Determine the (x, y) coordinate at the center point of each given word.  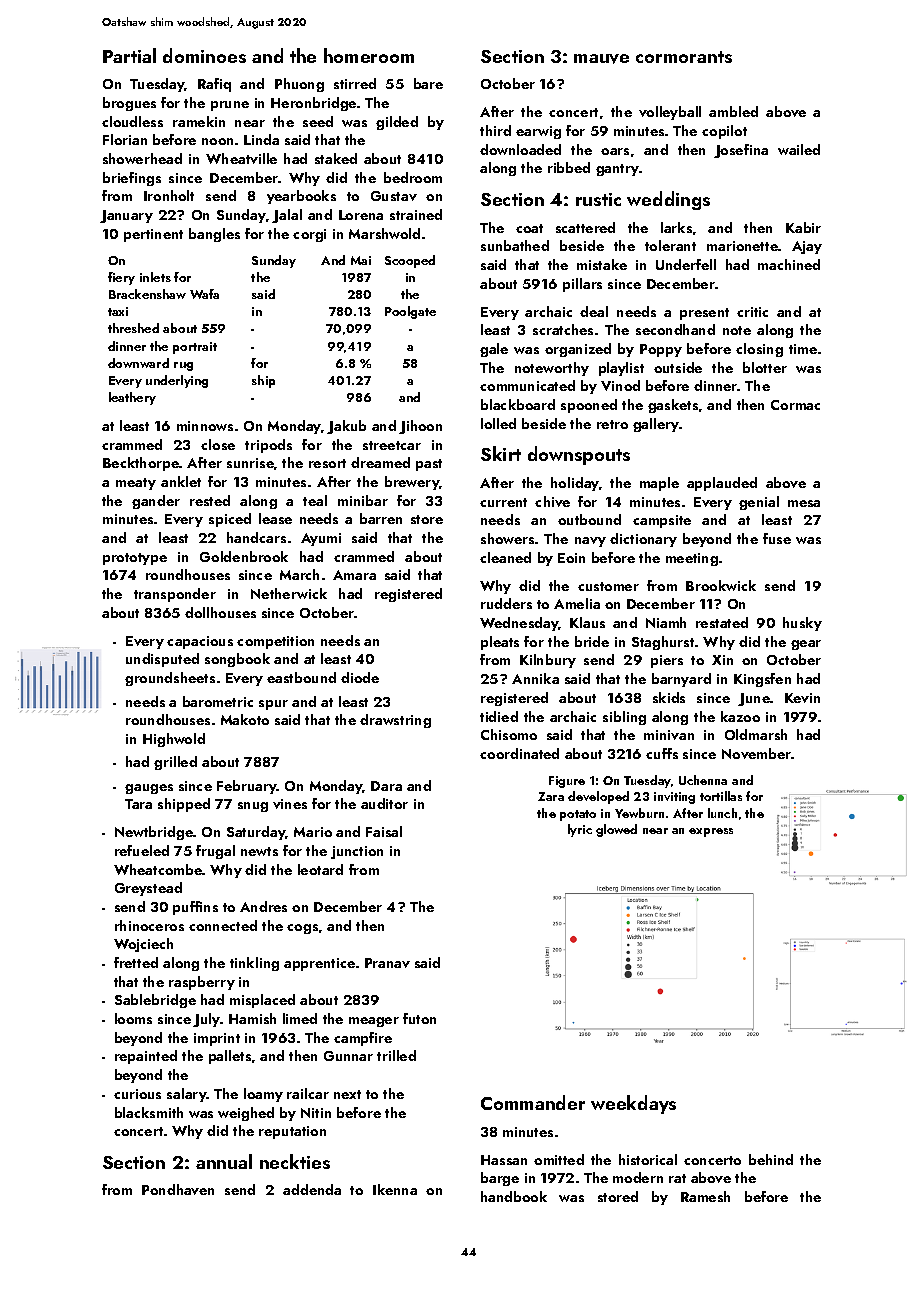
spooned (589, 406)
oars (615, 151)
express (711, 832)
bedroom (413, 177)
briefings (132, 179)
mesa (804, 503)
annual (224, 1161)
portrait (195, 348)
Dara (386, 786)
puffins (195, 908)
